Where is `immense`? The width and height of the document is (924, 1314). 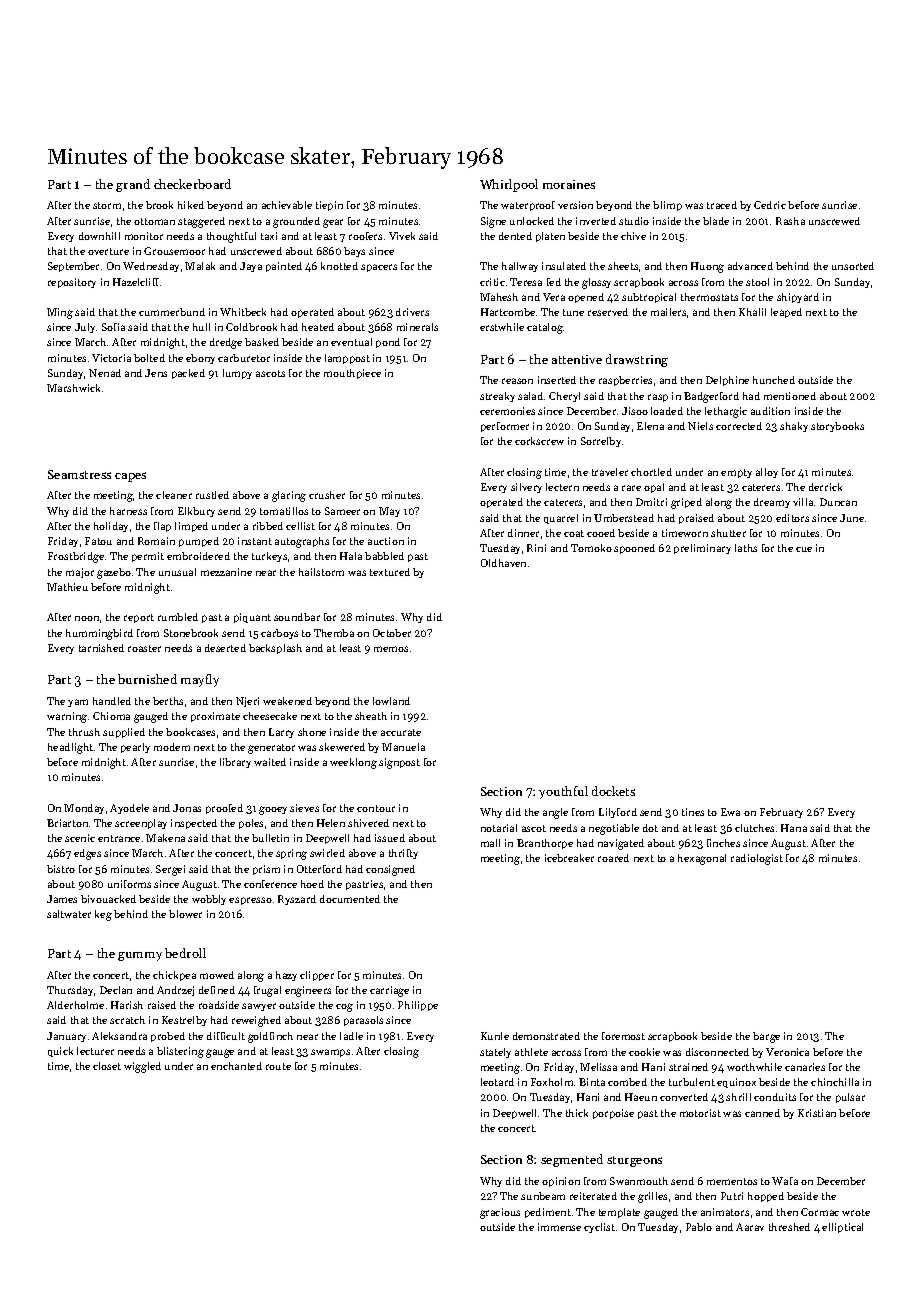 immense is located at coordinates (559, 1227).
